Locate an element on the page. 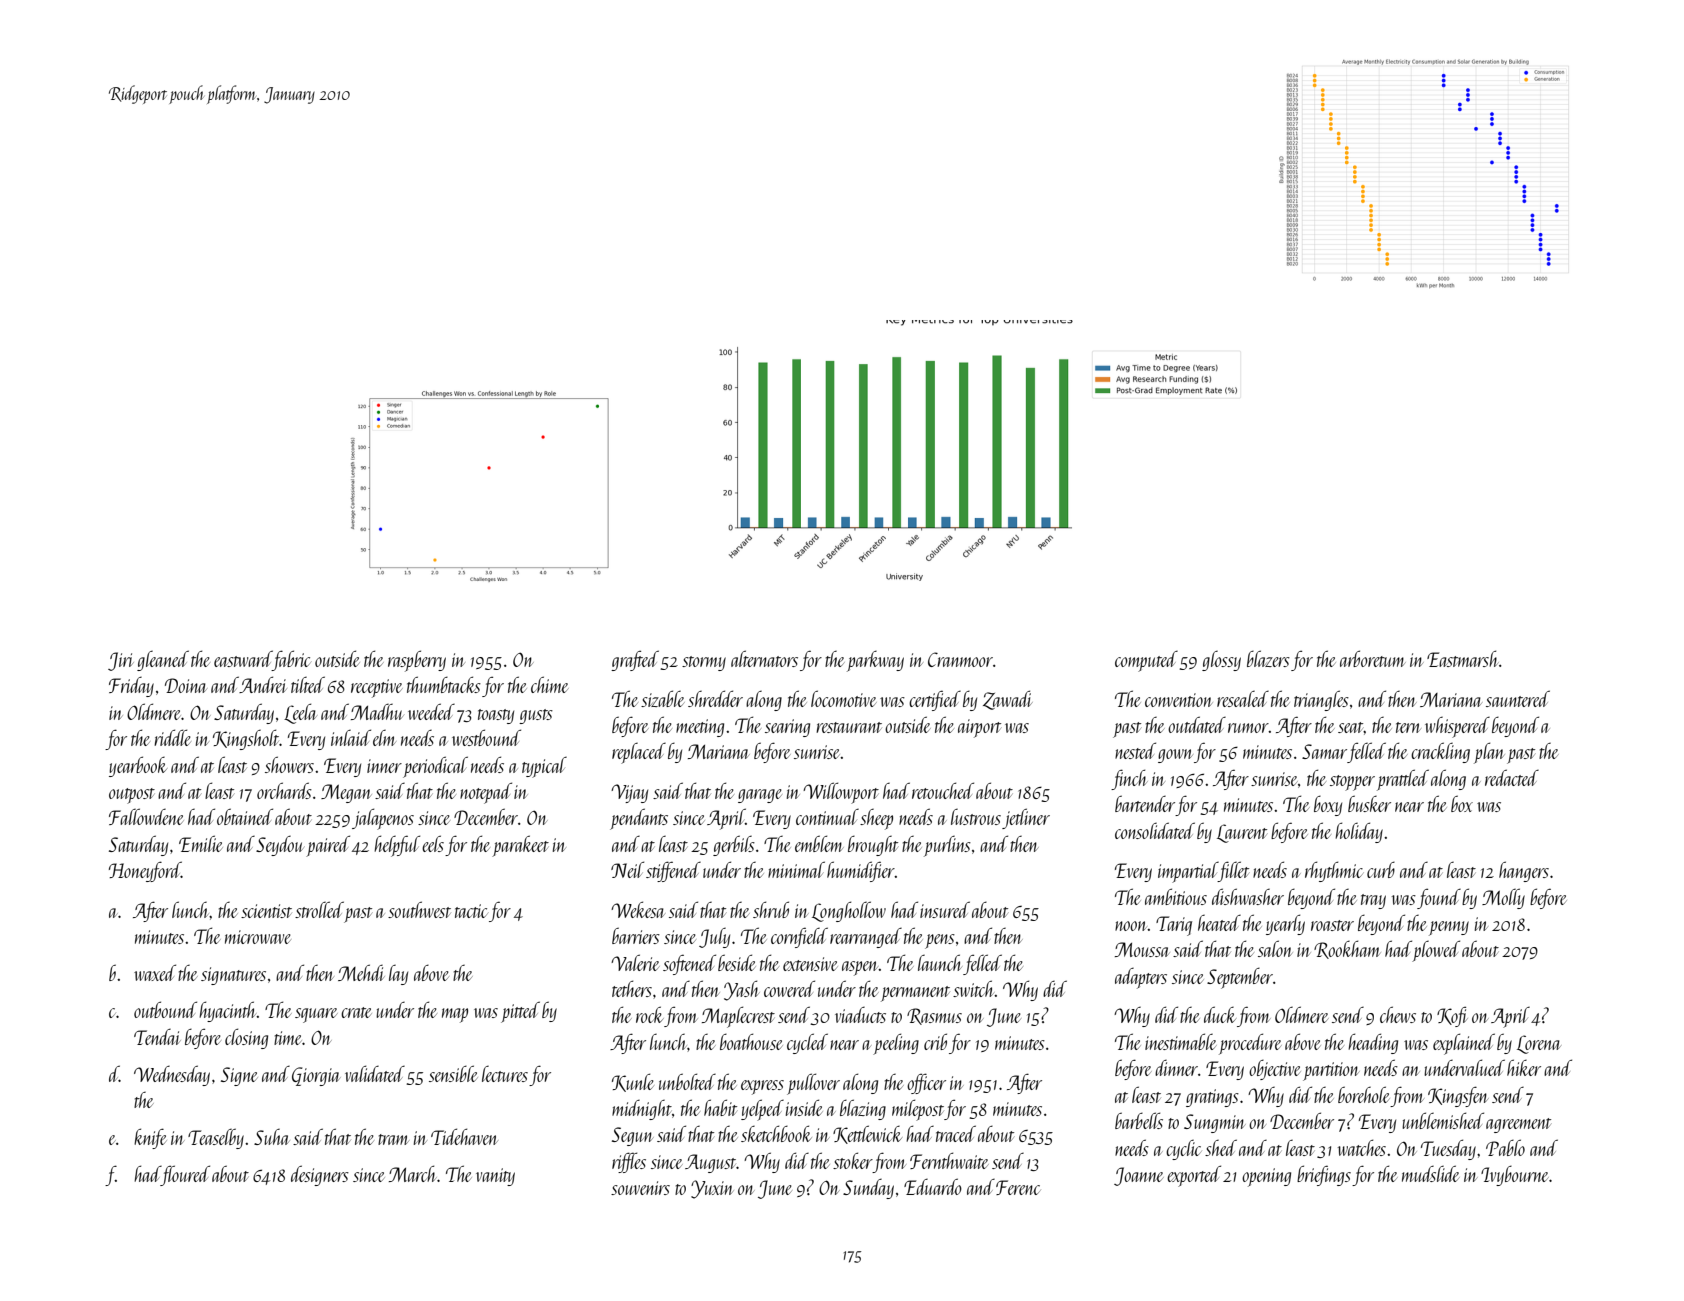 The height and width of the image is (1301, 1684). Tidehaven is located at coordinates (464, 1136).
